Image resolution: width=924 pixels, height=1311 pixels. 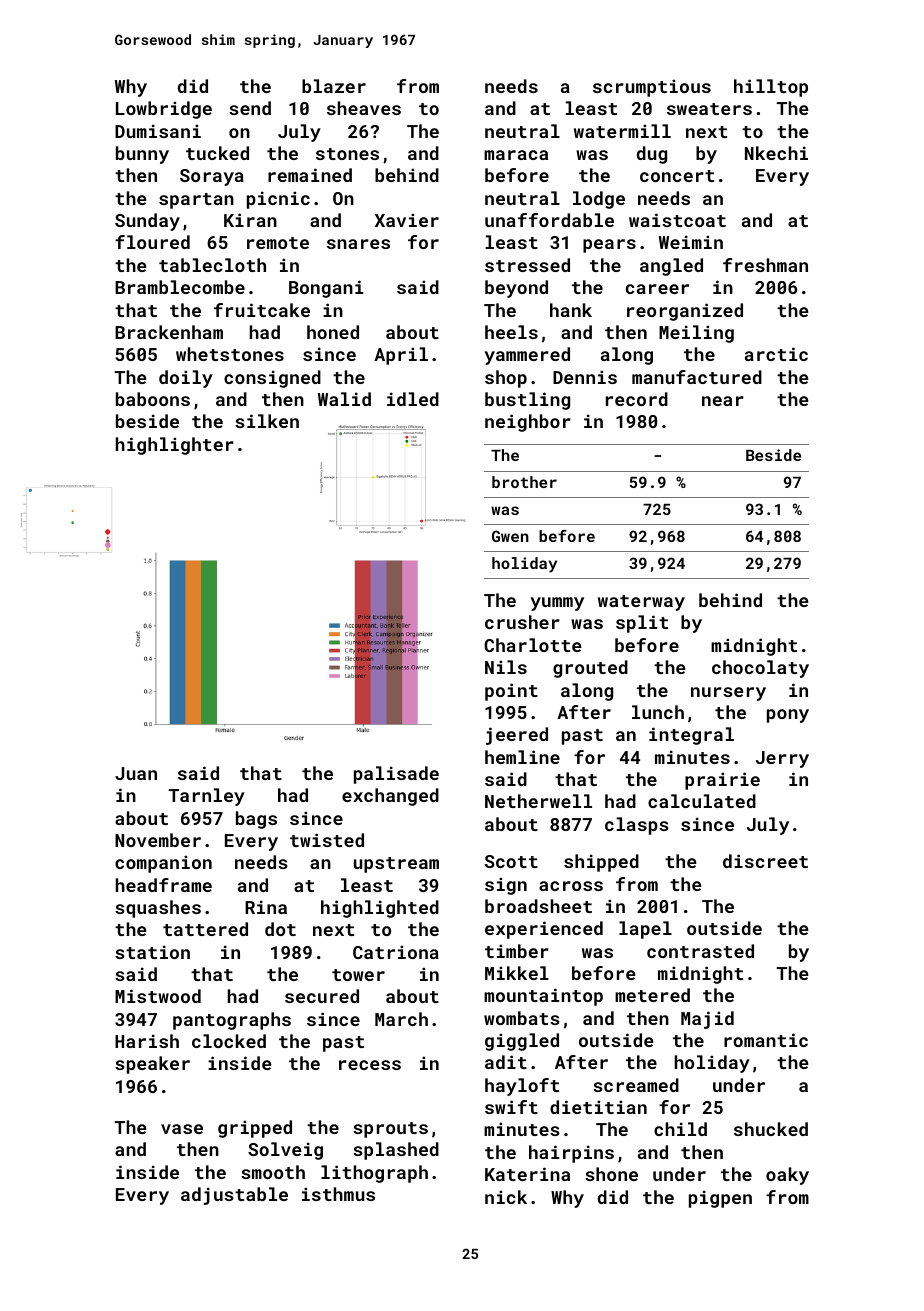 What do you see at coordinates (273, 1172) in the screenshot?
I see `smooth` at bounding box center [273, 1172].
